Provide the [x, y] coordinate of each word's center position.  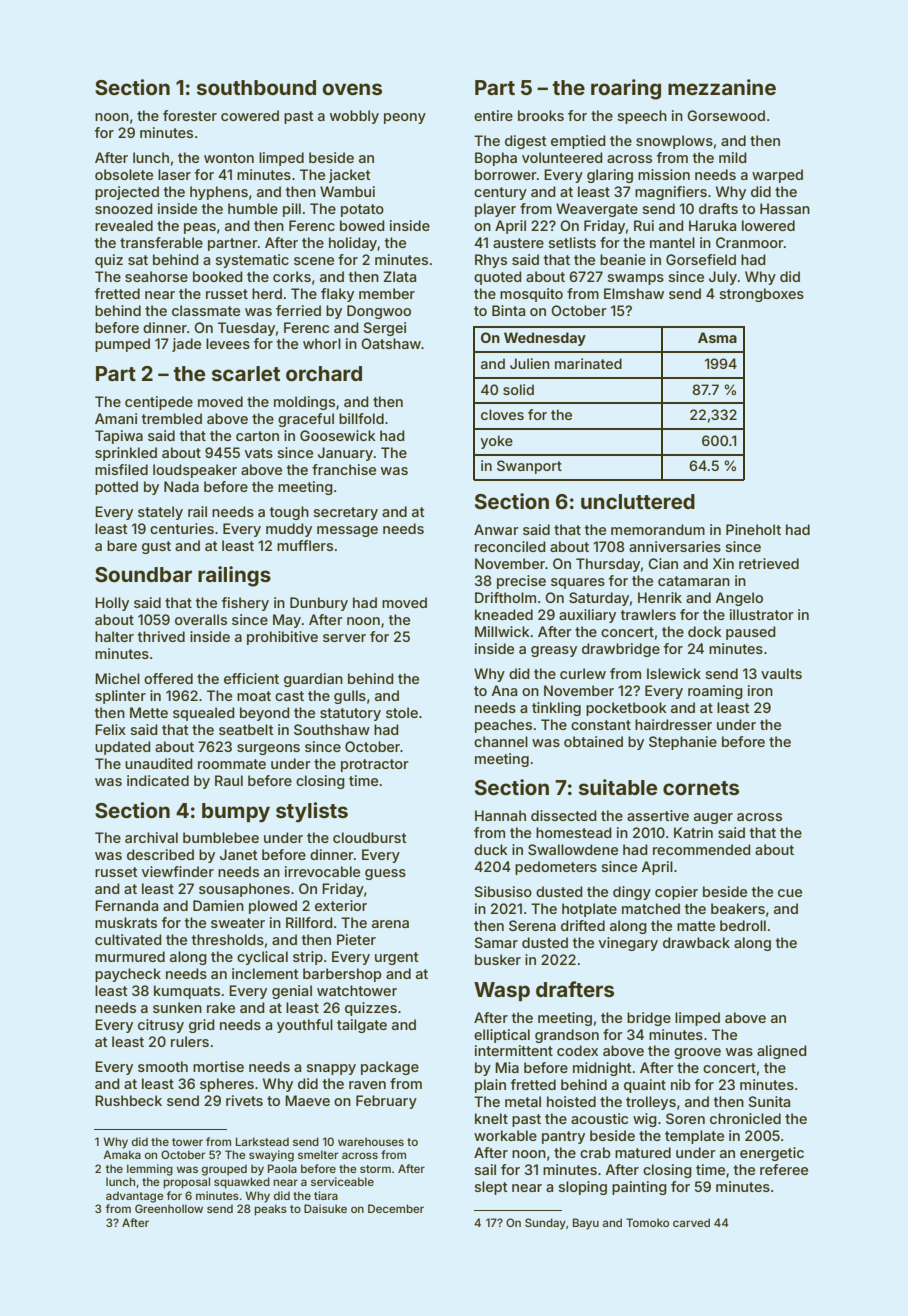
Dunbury [319, 604]
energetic [772, 1154]
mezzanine [722, 87]
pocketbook [626, 709]
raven [367, 1085]
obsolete [124, 174]
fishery [245, 604]
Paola [282, 1168]
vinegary [628, 944]
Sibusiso [503, 891]
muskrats [126, 922]
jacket [350, 176]
